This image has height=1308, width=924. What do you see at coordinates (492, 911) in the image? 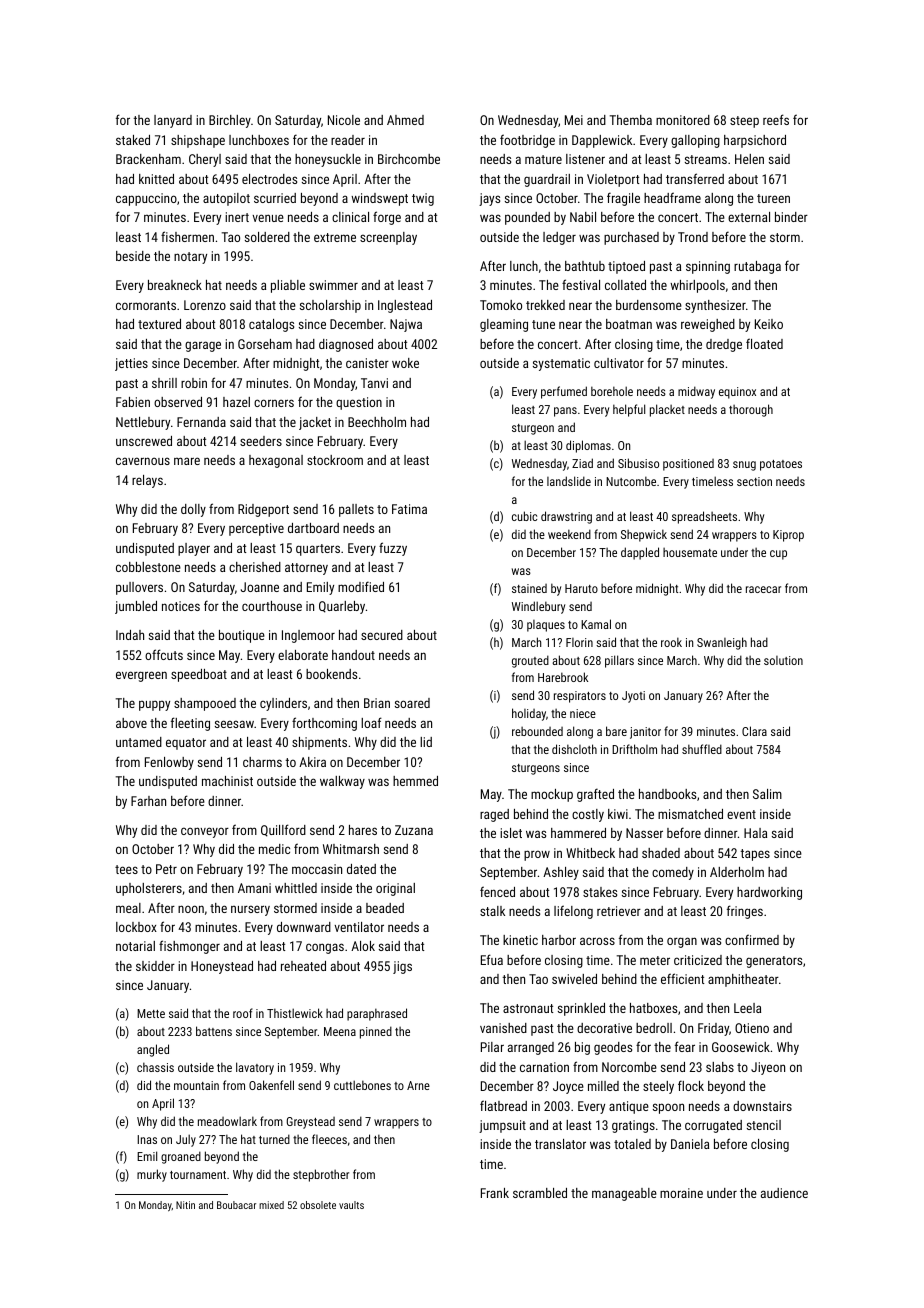
I see `stalk` at bounding box center [492, 911].
